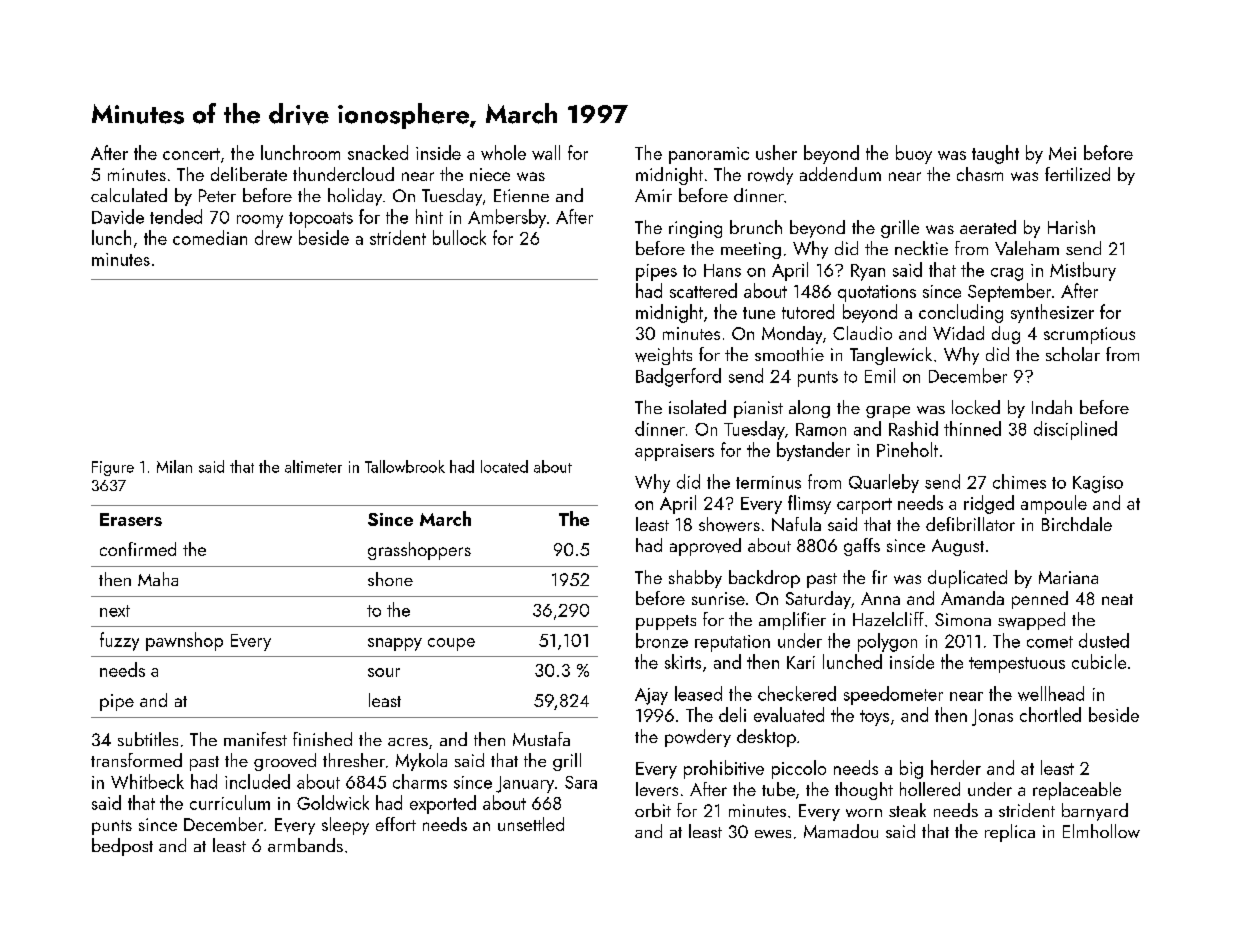 The height and width of the screenshot is (952, 1233). Describe the element at coordinates (122, 847) in the screenshot. I see `bedpost` at that location.
